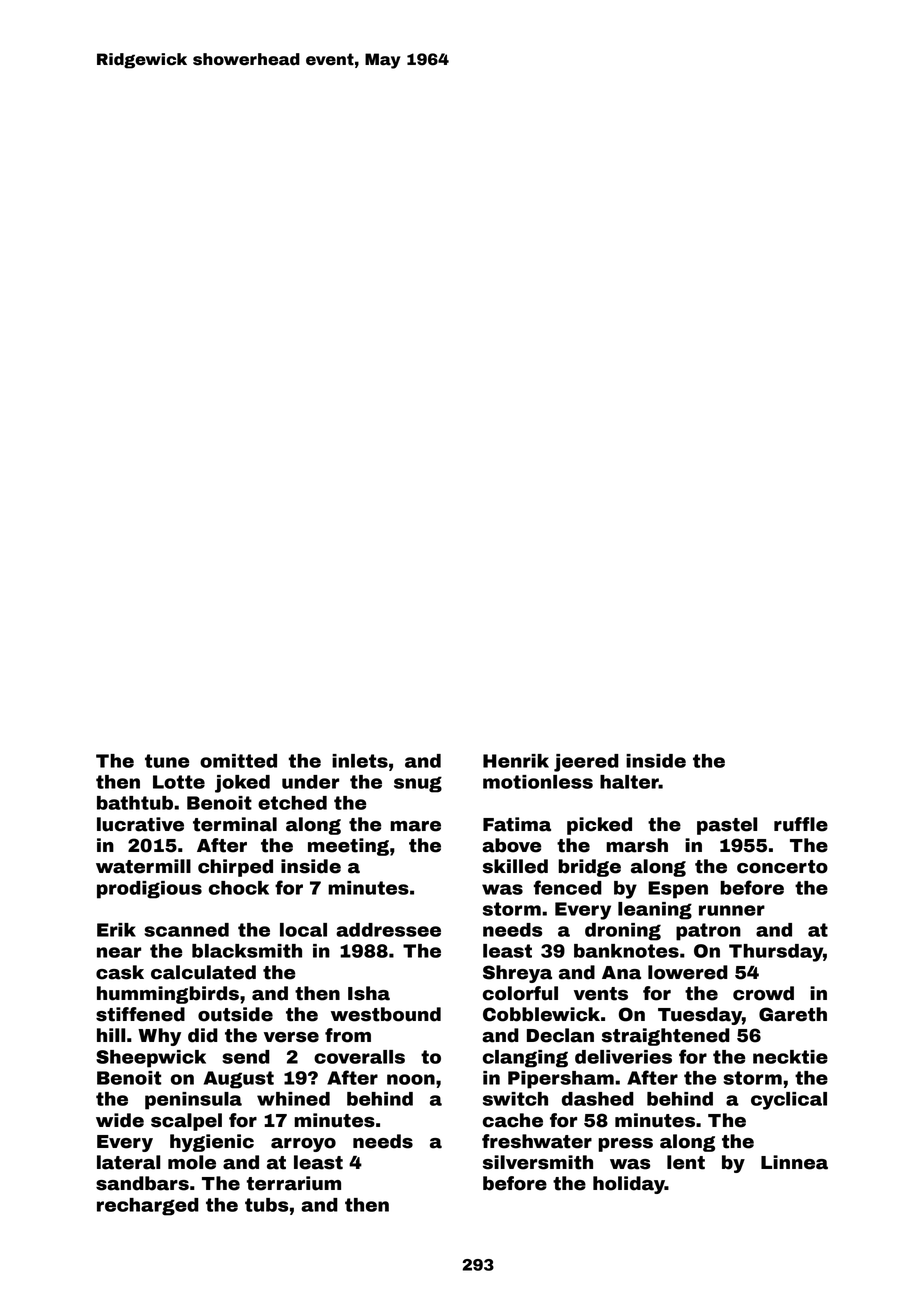  What do you see at coordinates (246, 1057) in the image?
I see `send` at bounding box center [246, 1057].
